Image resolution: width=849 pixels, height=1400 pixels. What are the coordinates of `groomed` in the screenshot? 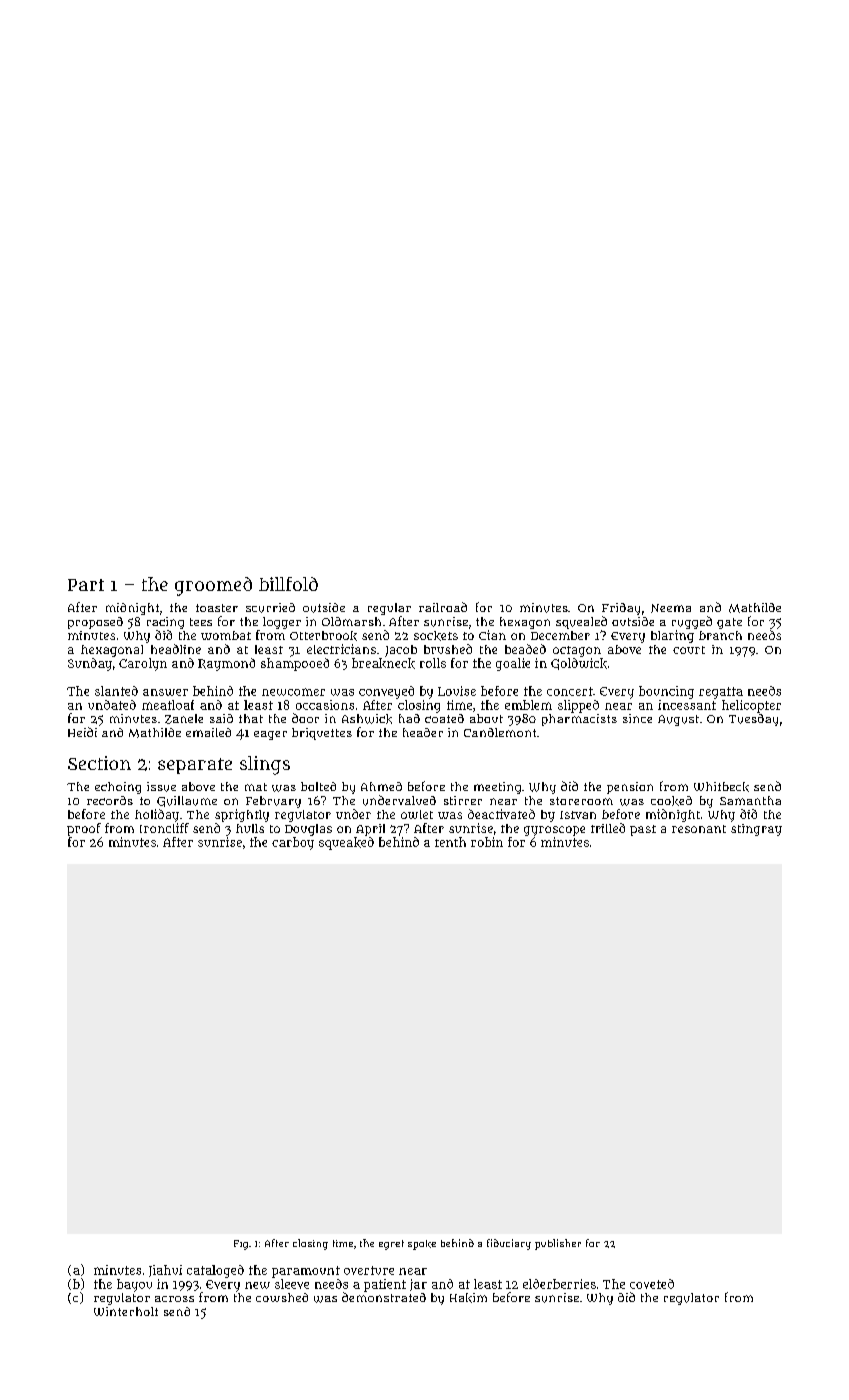 It's located at (213, 586).
